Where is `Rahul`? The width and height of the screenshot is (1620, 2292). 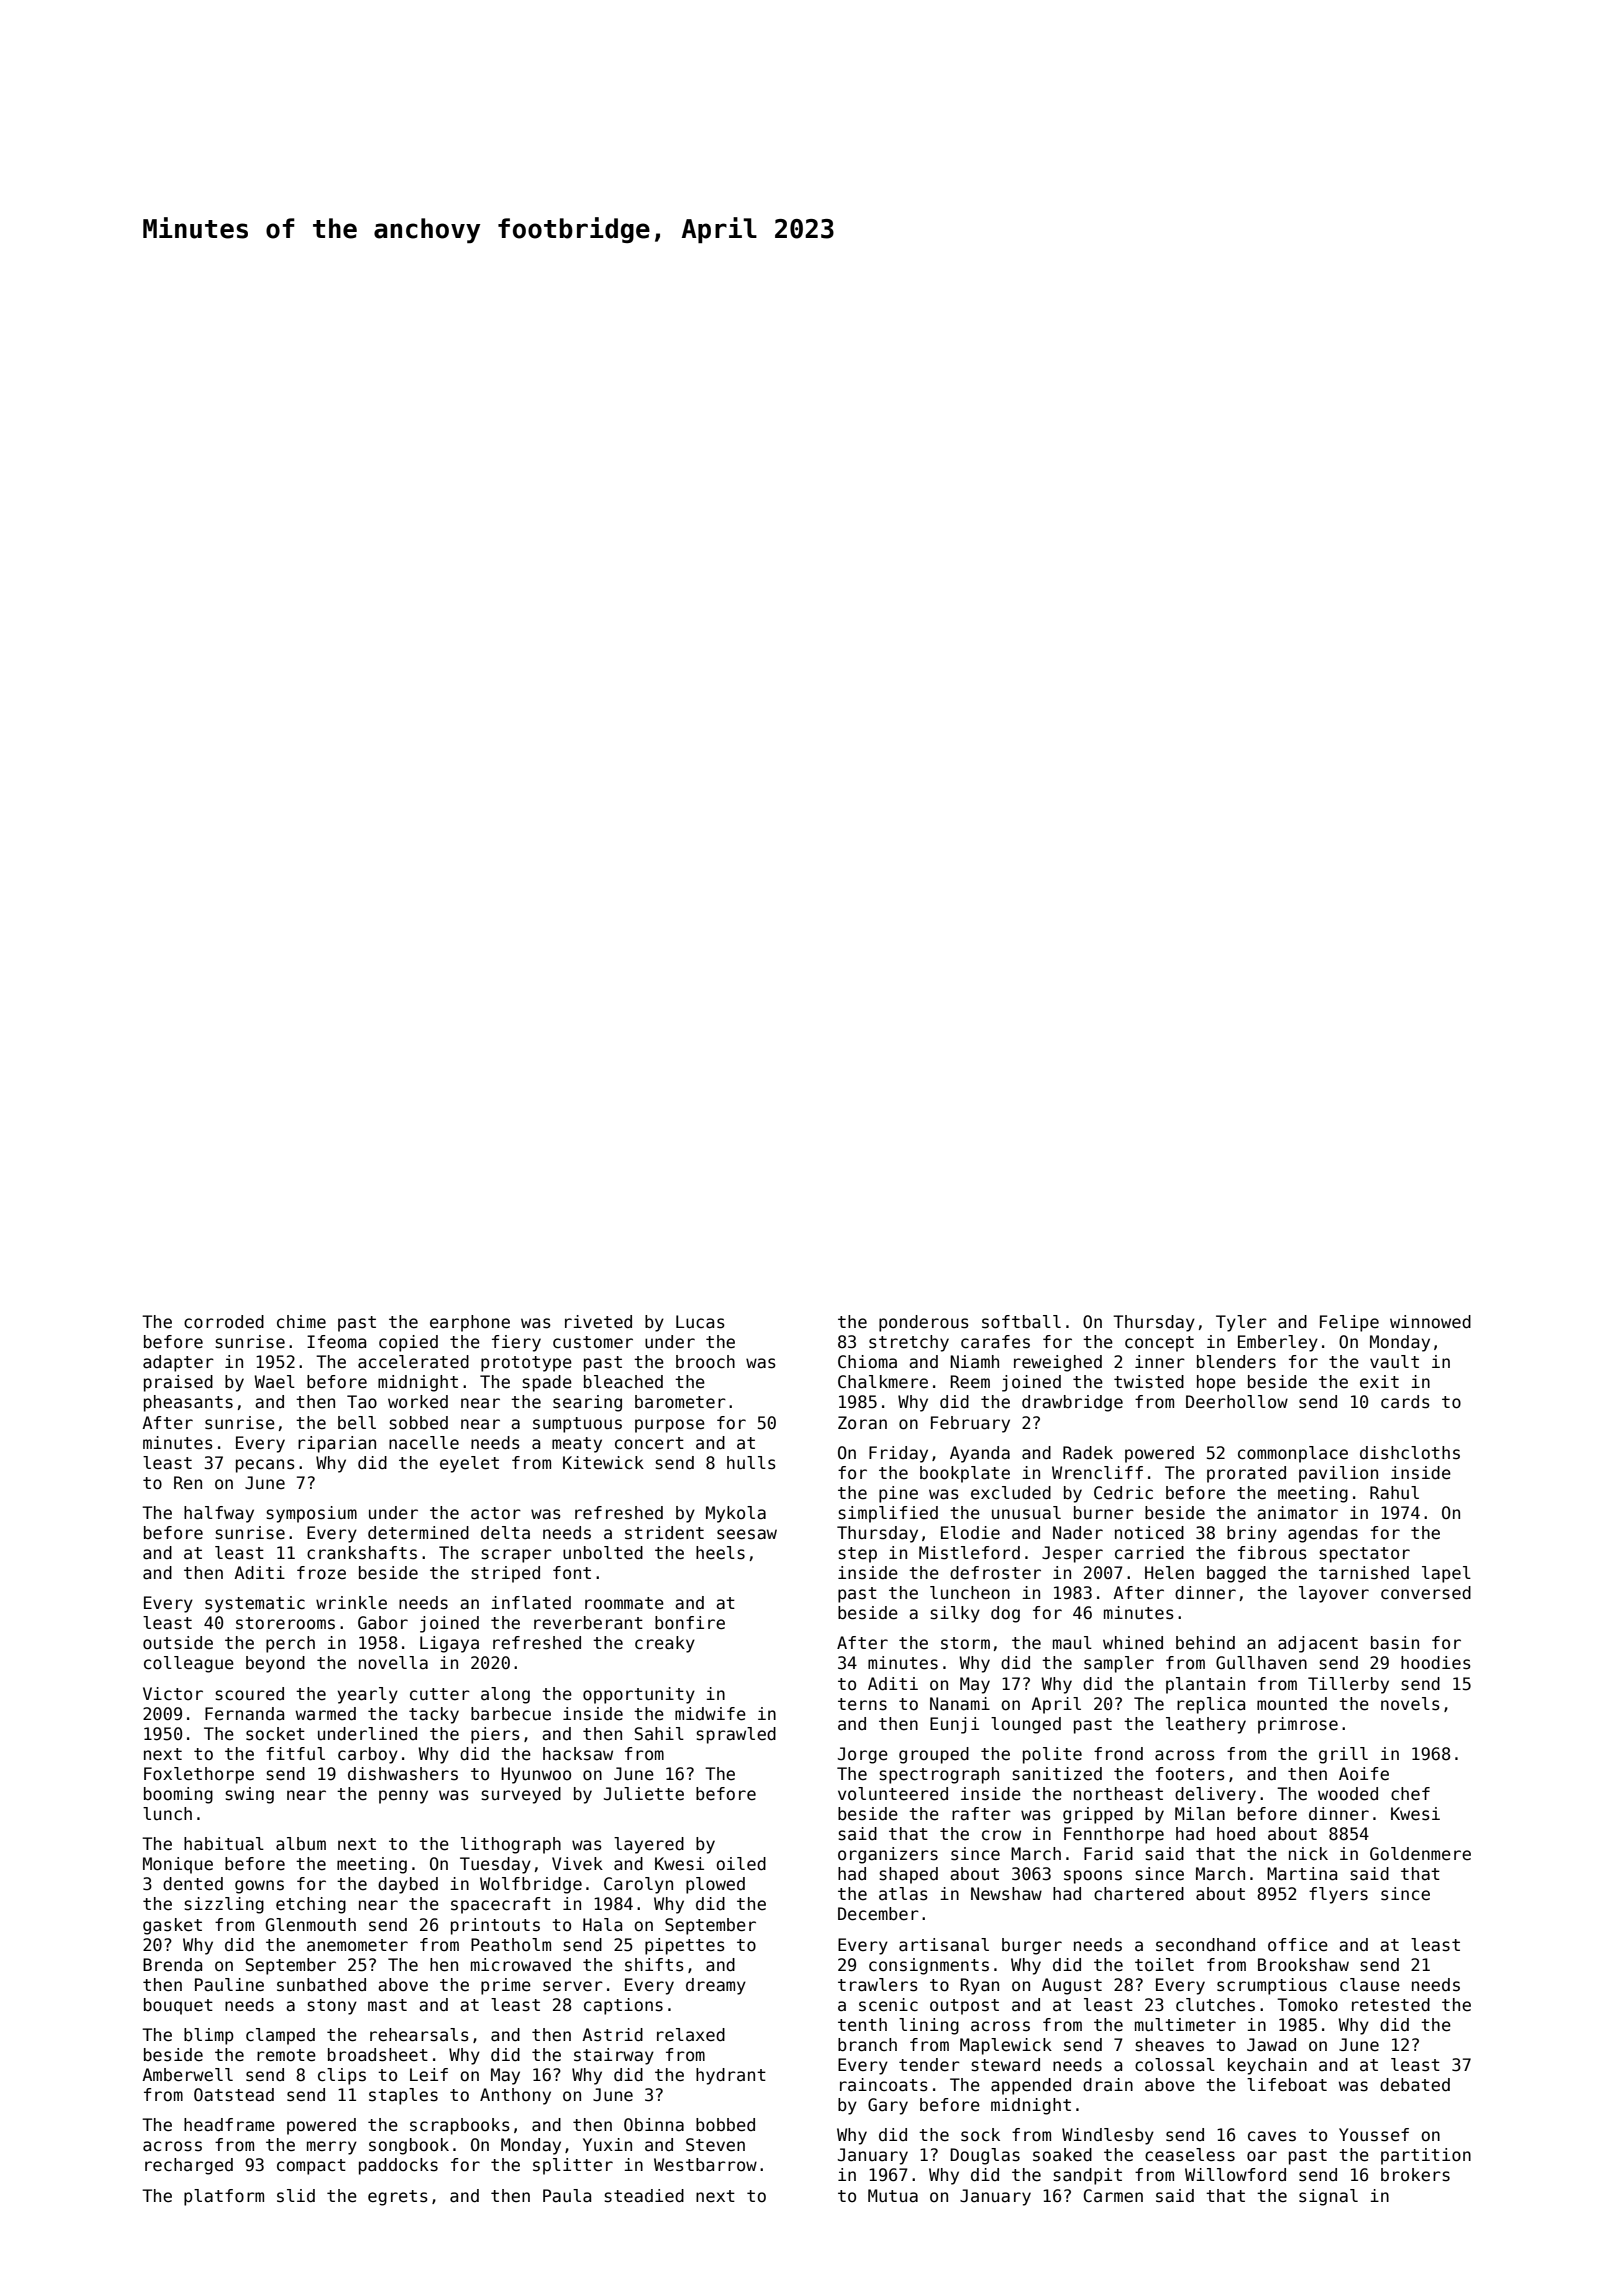 Rahul is located at coordinates (1394, 1493).
